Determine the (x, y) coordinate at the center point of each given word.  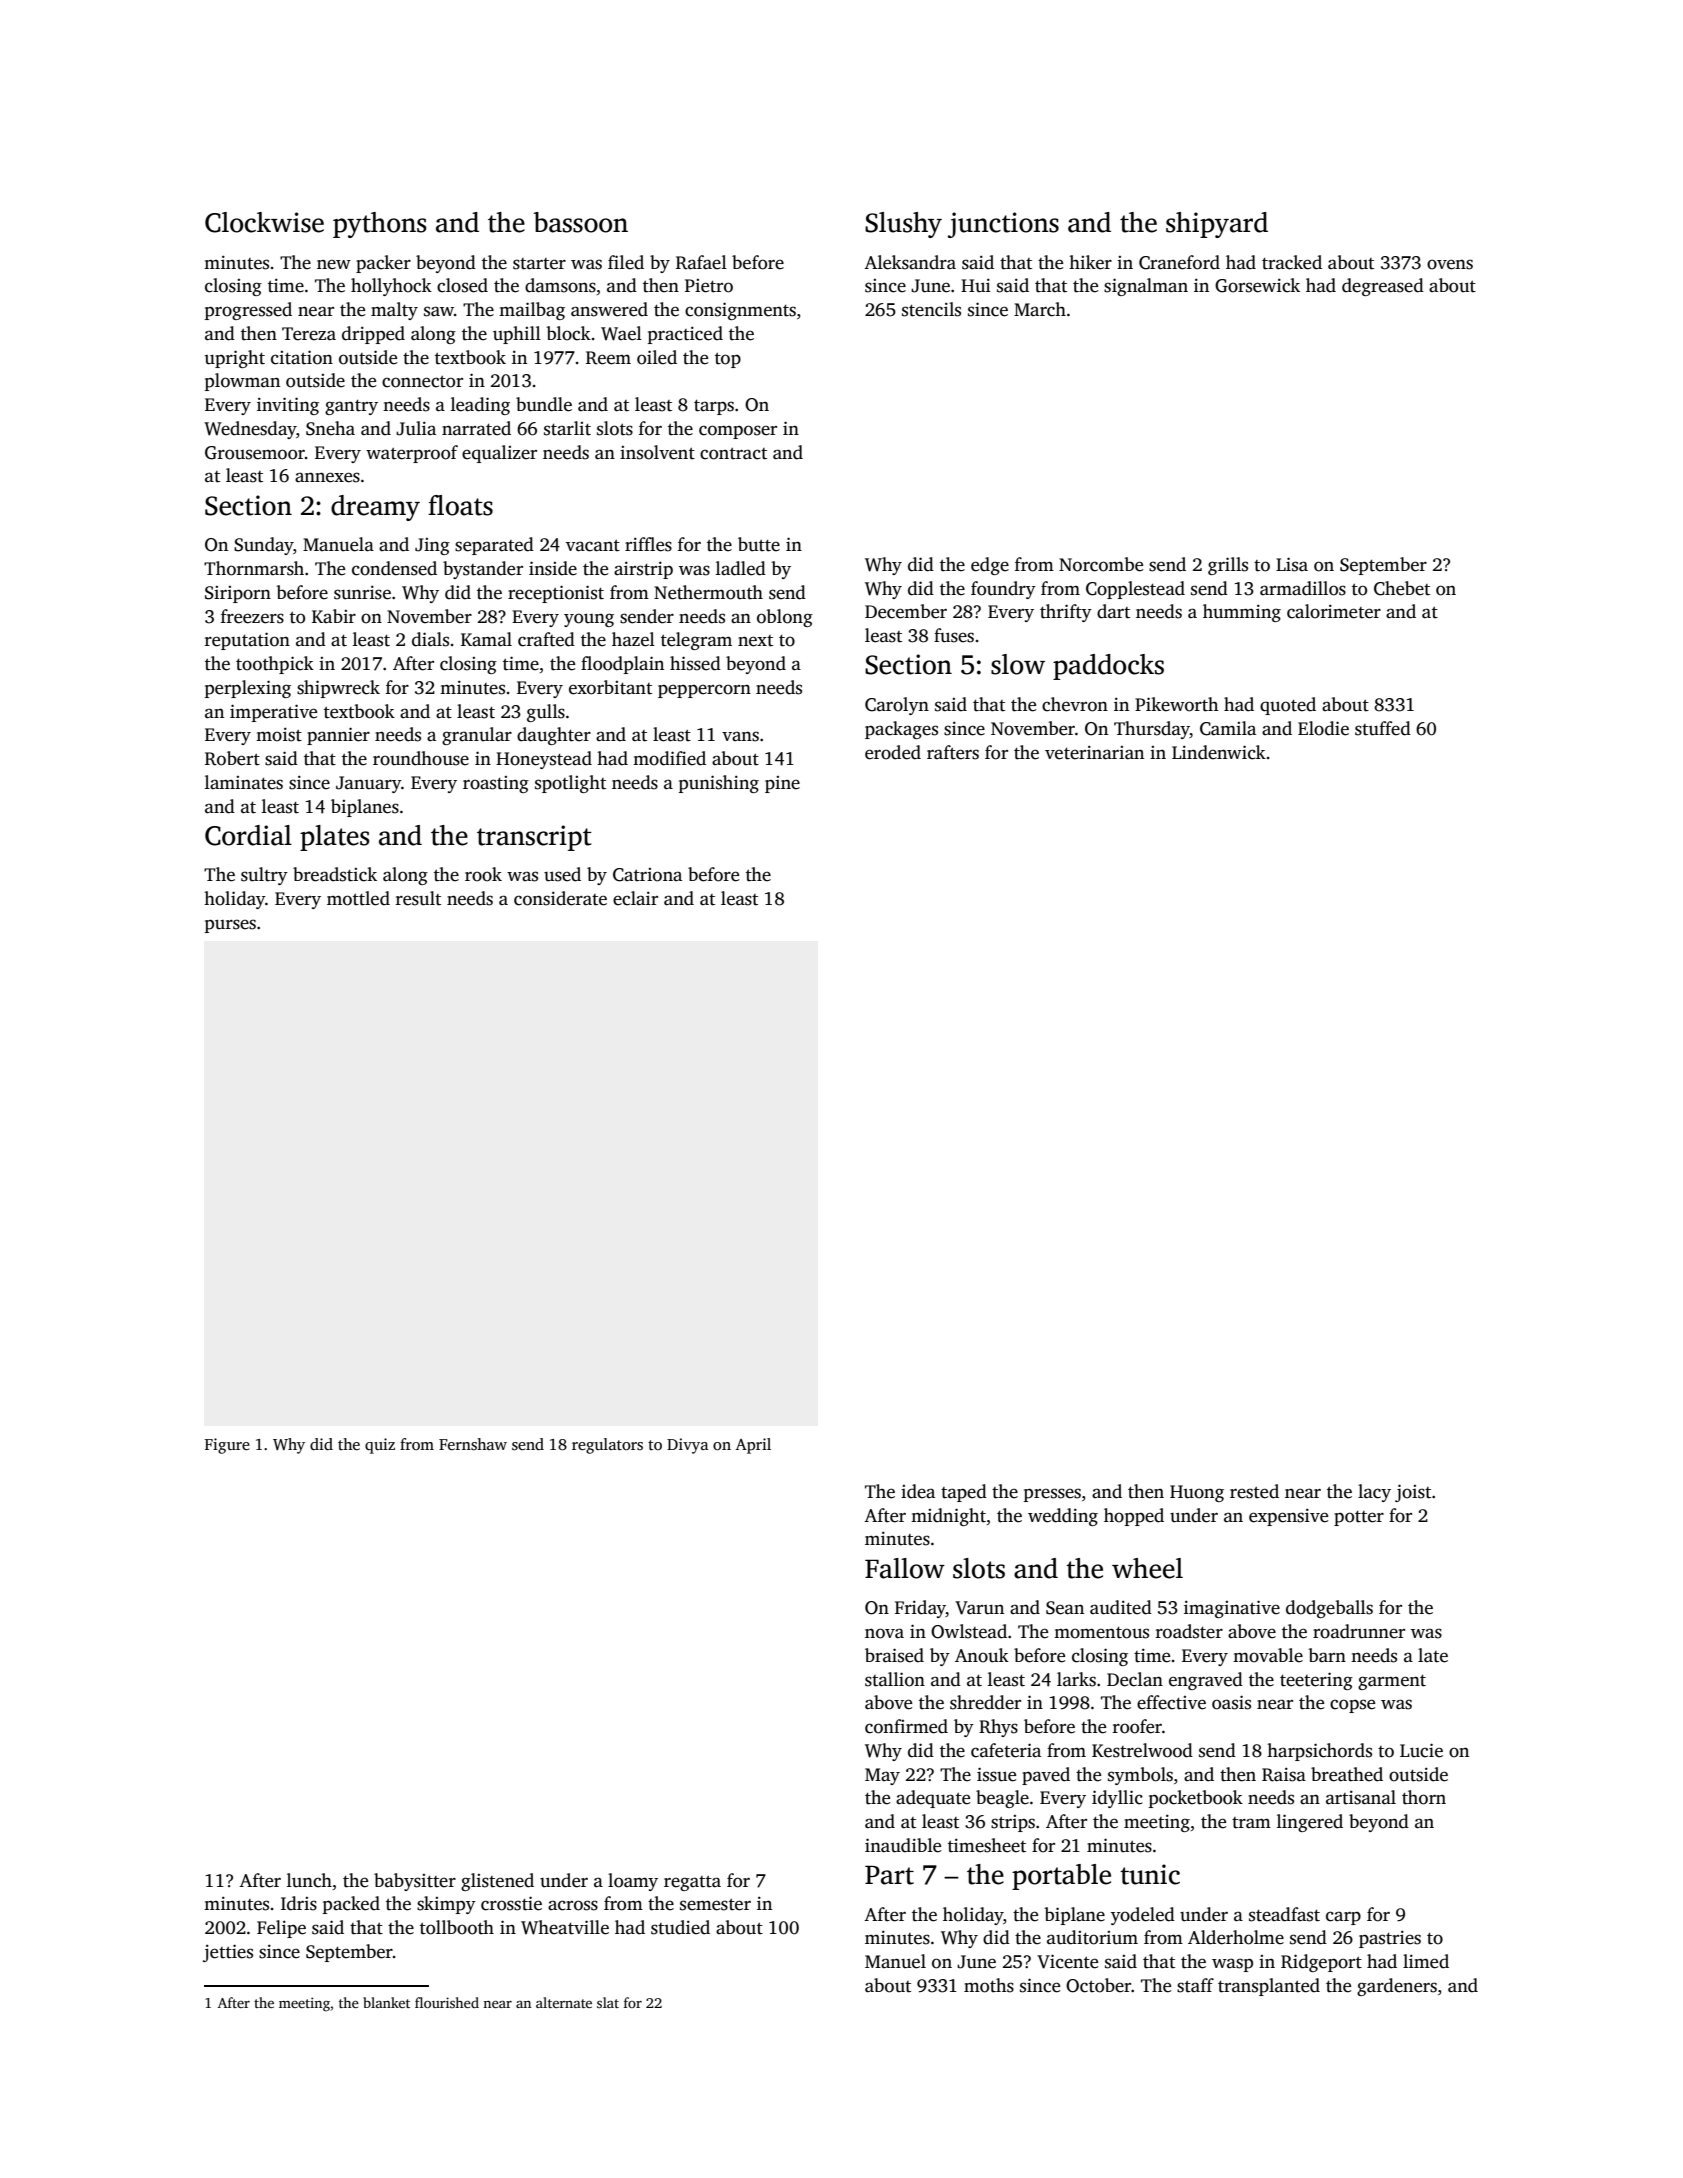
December (906, 611)
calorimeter (1334, 611)
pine (782, 784)
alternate (564, 2002)
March (1040, 309)
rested (1254, 1491)
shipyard (1217, 225)
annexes (327, 477)
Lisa (1292, 564)
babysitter (415, 1882)
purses (230, 926)
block (569, 333)
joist (1413, 1493)
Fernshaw (473, 1444)
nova (884, 1633)
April (753, 1446)
